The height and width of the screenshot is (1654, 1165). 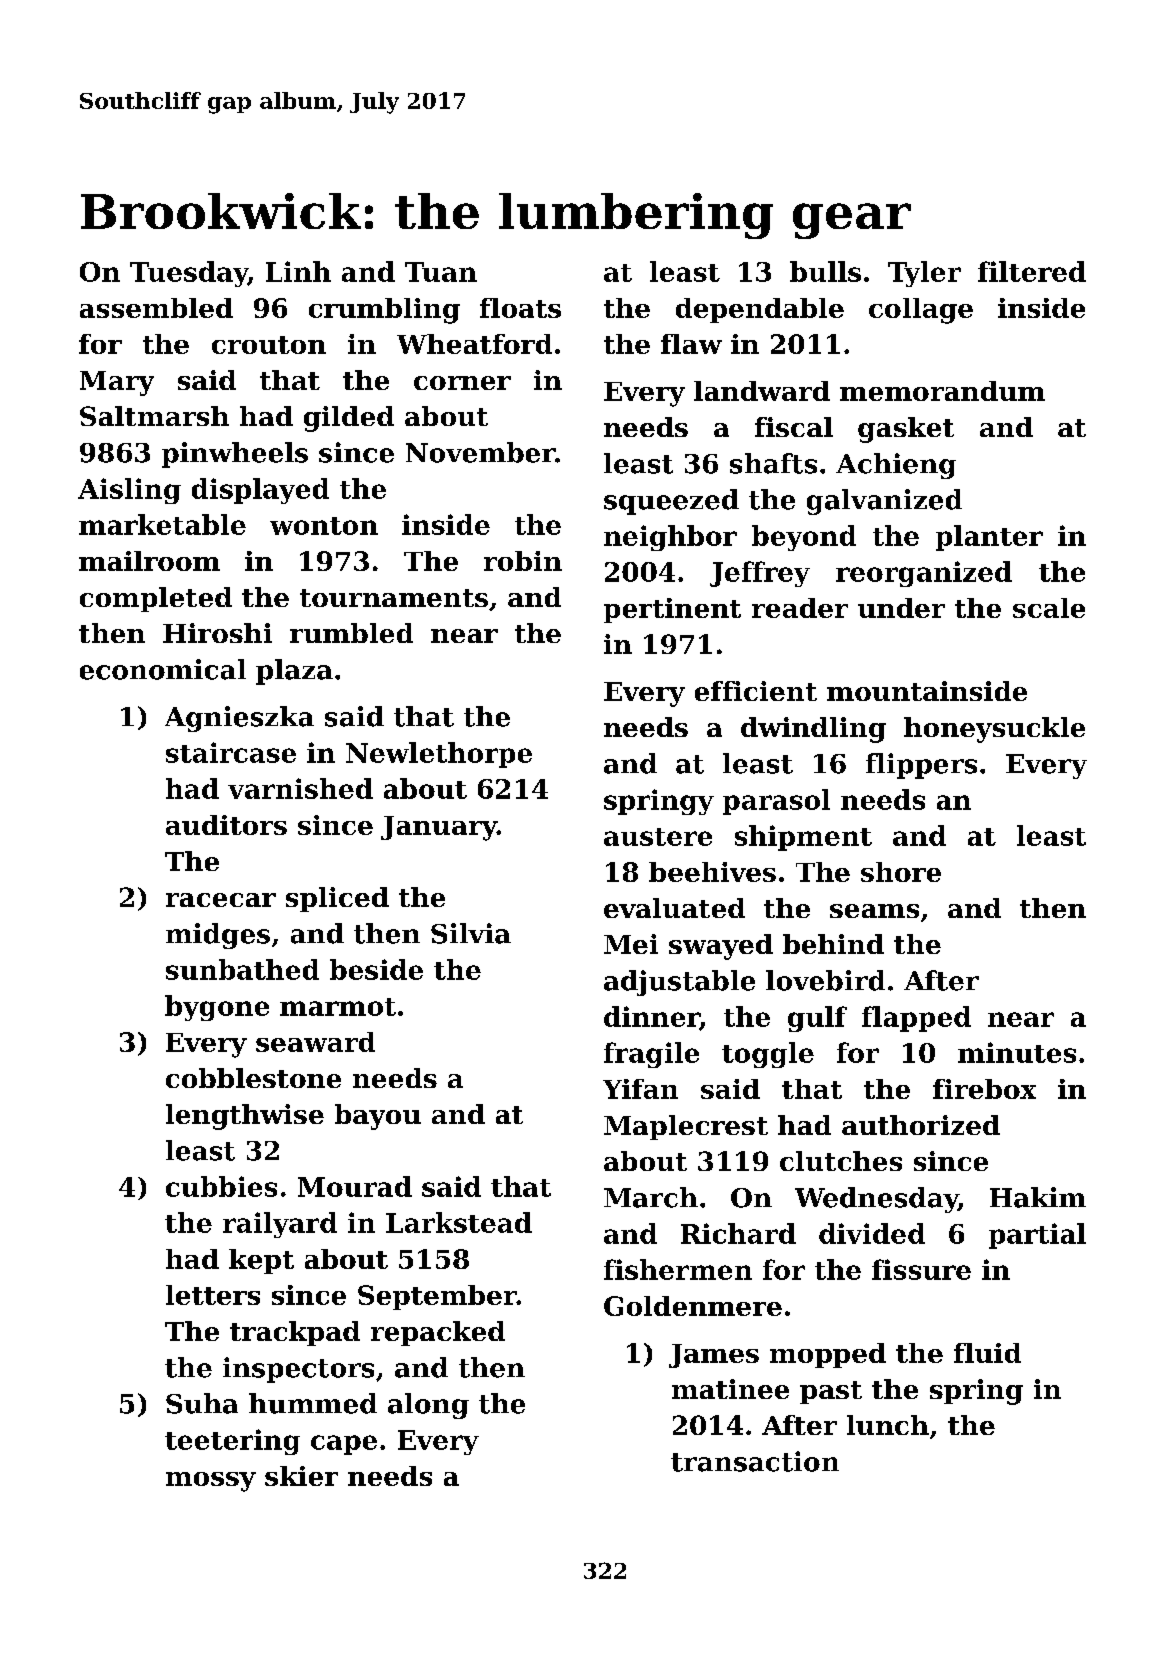 I want to click on swayed, so click(x=721, y=947).
